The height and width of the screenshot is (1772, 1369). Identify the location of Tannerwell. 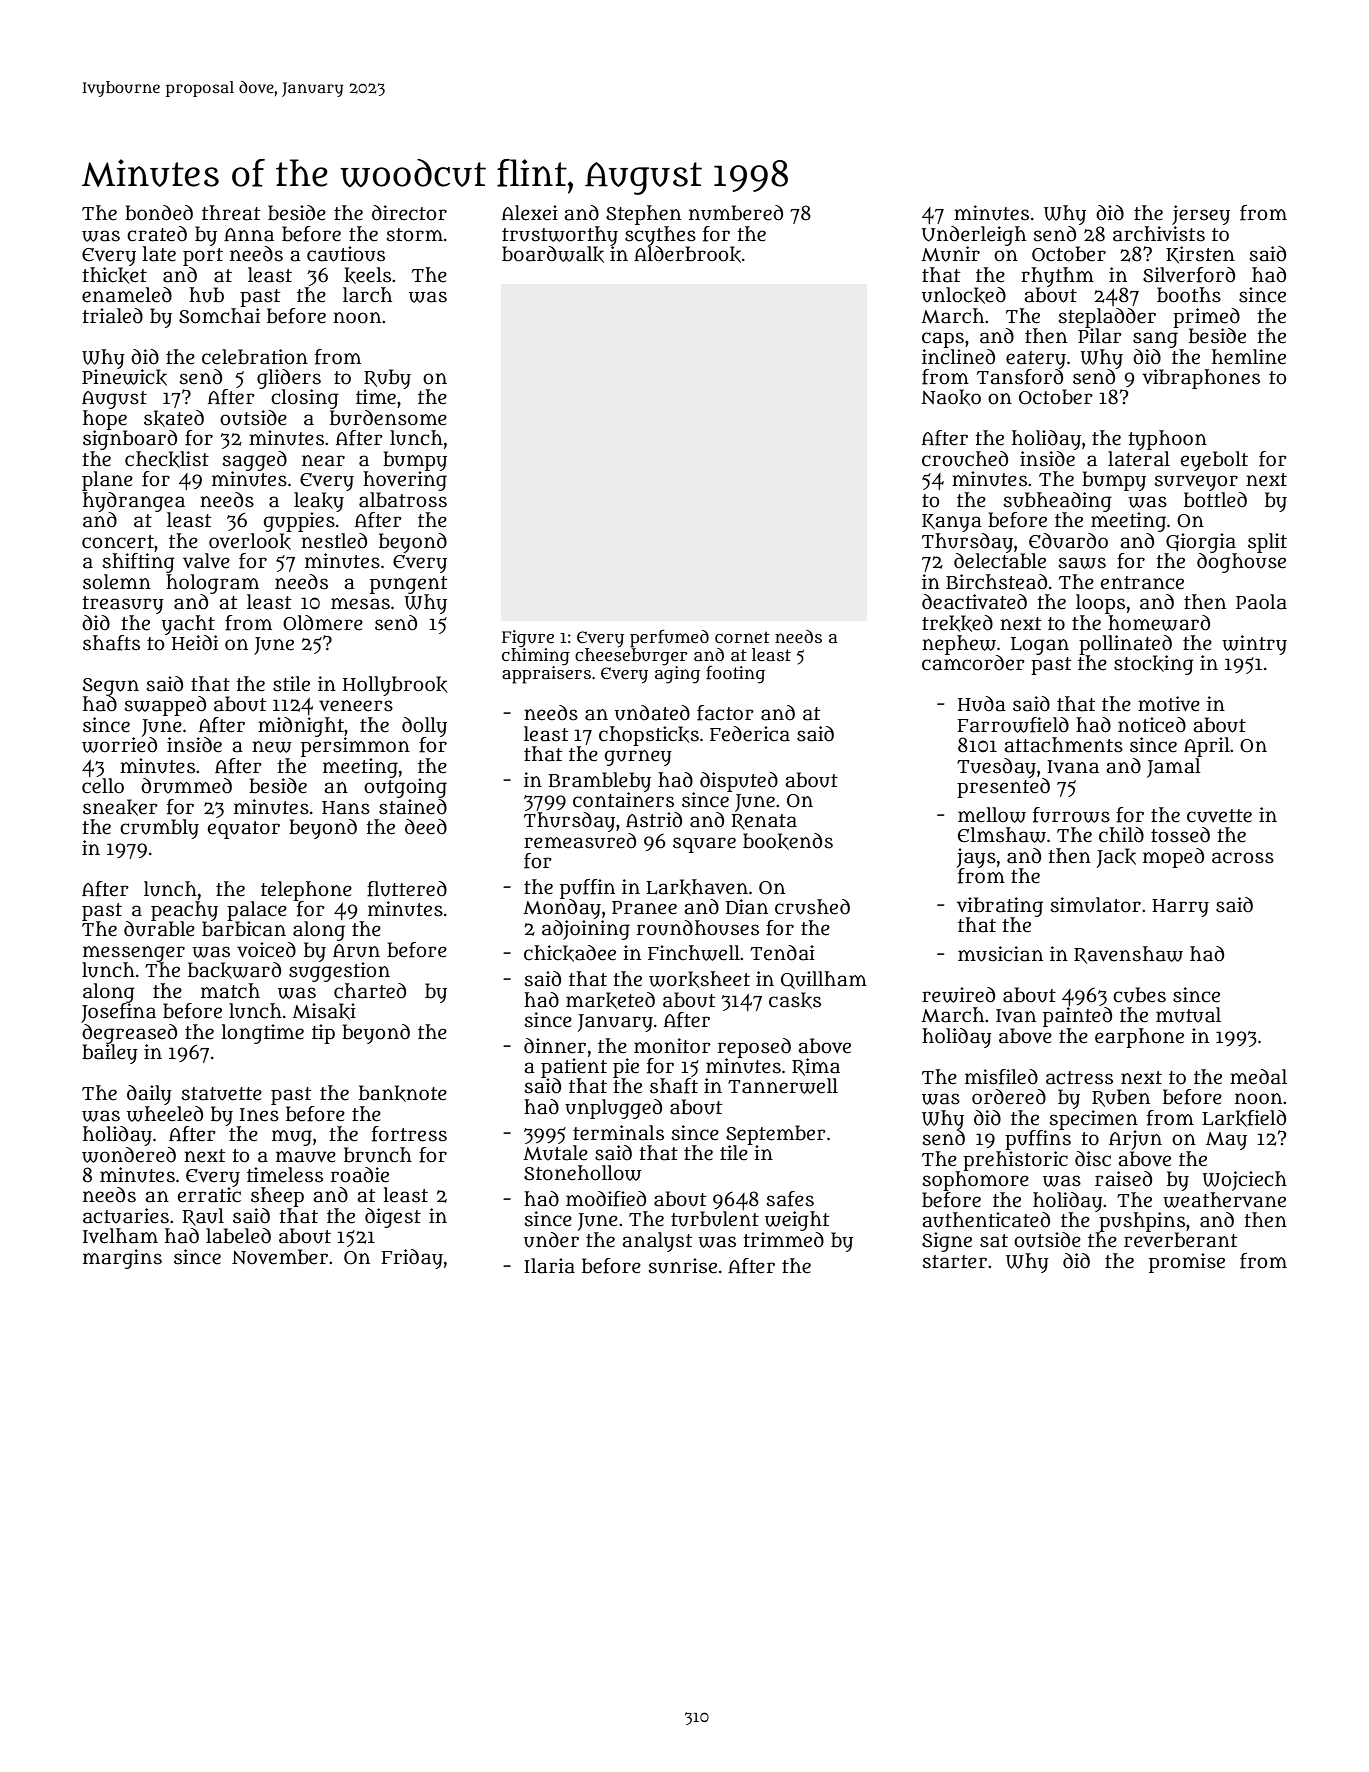
(783, 1086).
